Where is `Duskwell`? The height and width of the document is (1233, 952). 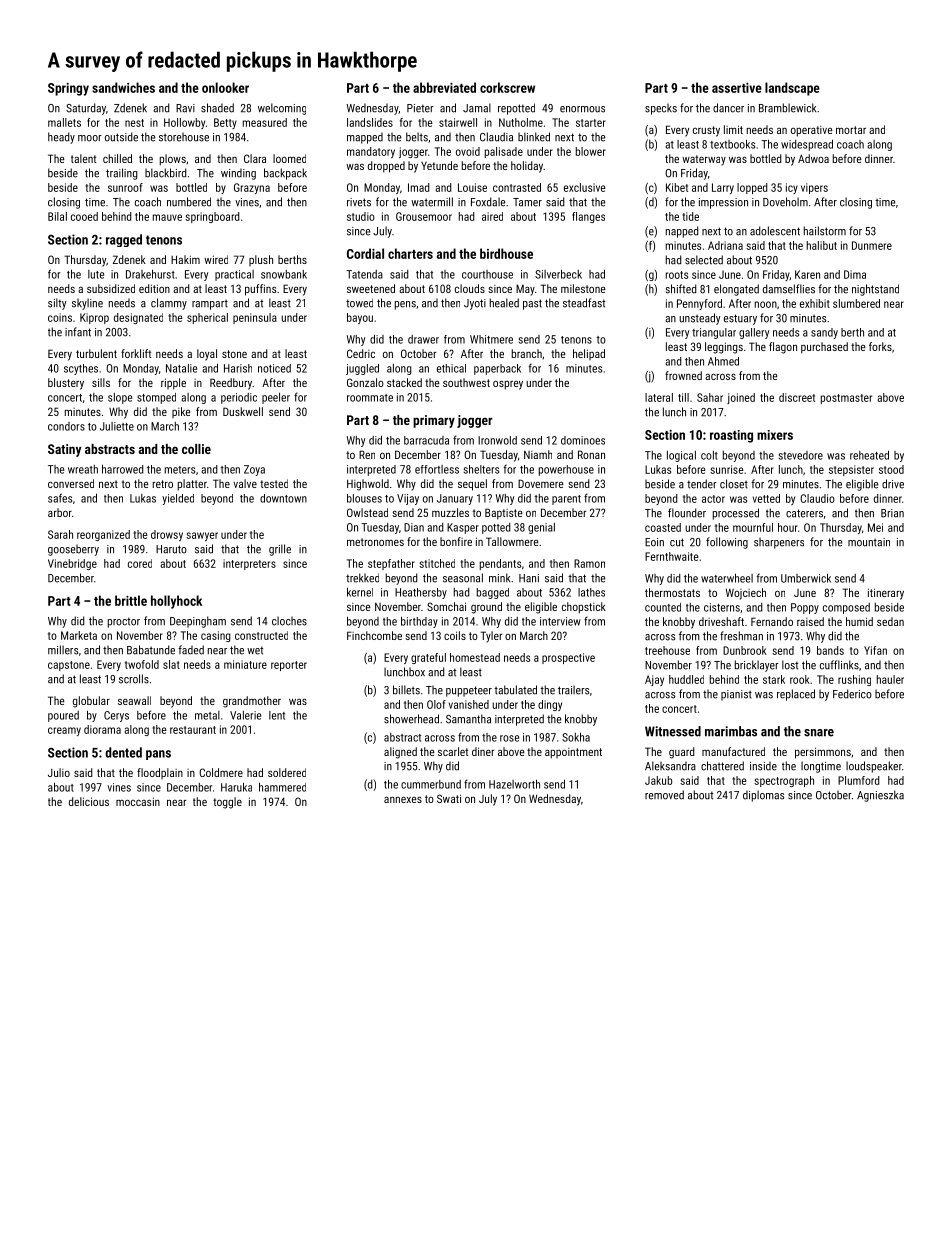
Duskwell is located at coordinates (243, 411).
